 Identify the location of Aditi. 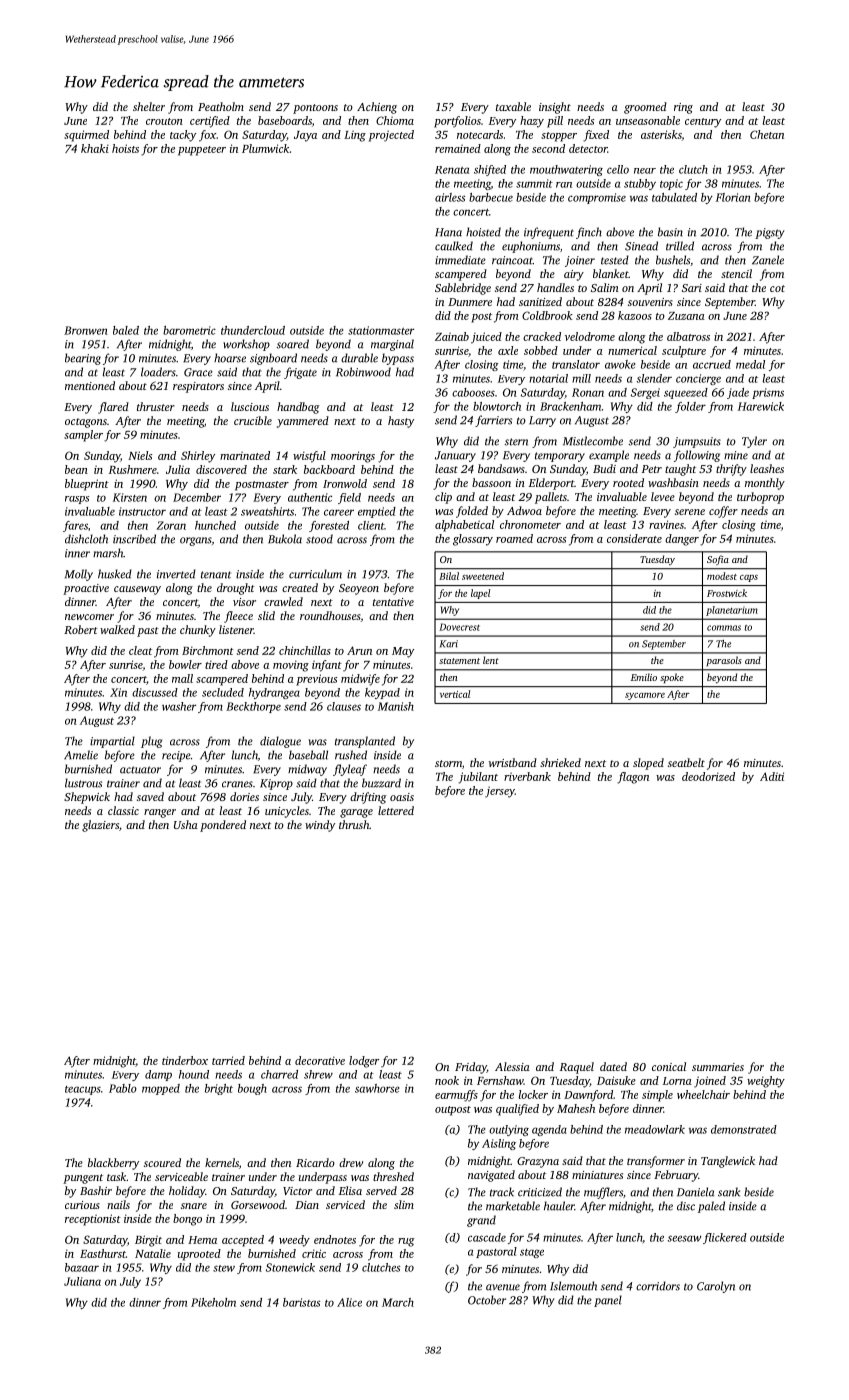
(772, 776).
